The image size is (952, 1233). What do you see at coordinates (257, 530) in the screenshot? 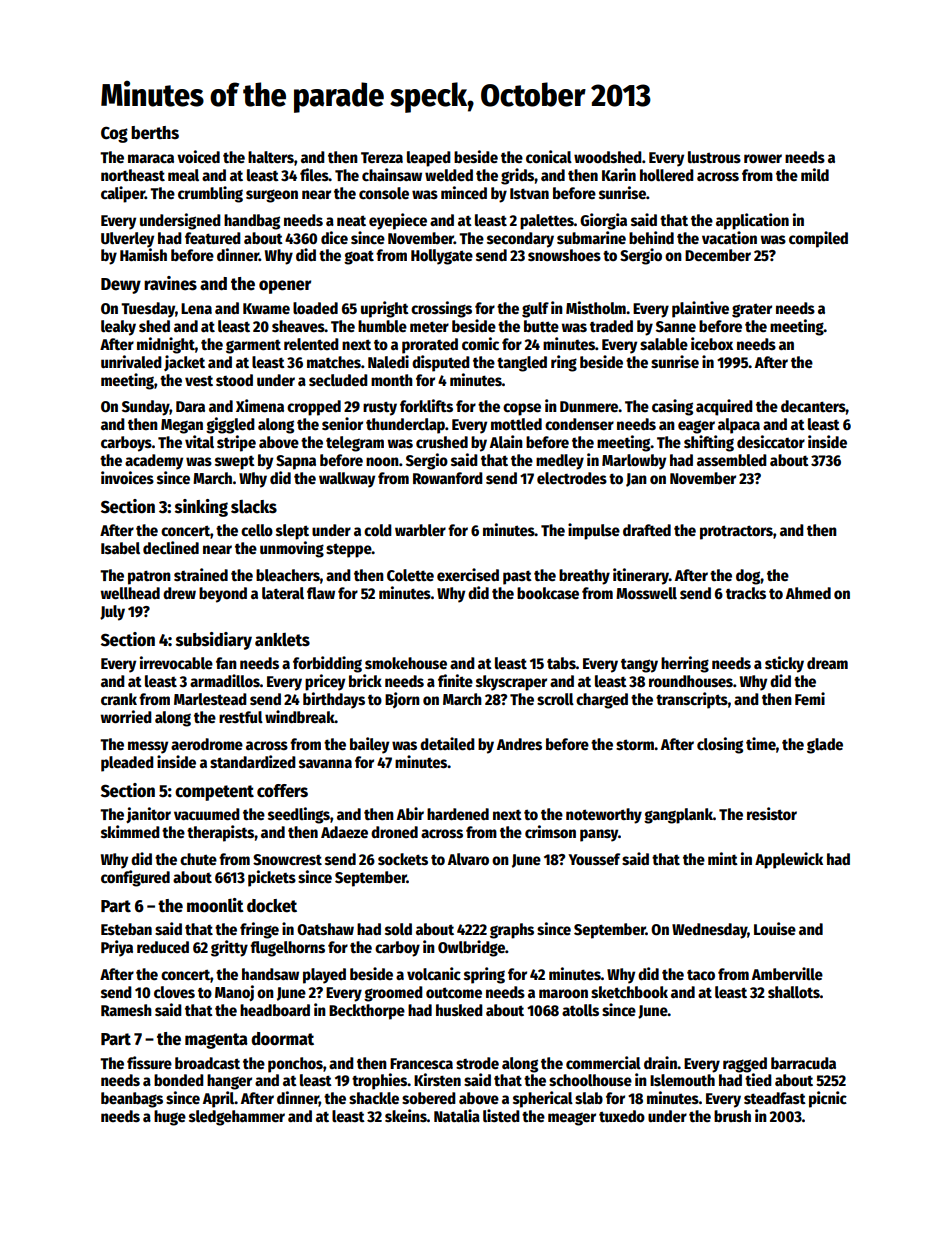
I see `cello` at bounding box center [257, 530].
